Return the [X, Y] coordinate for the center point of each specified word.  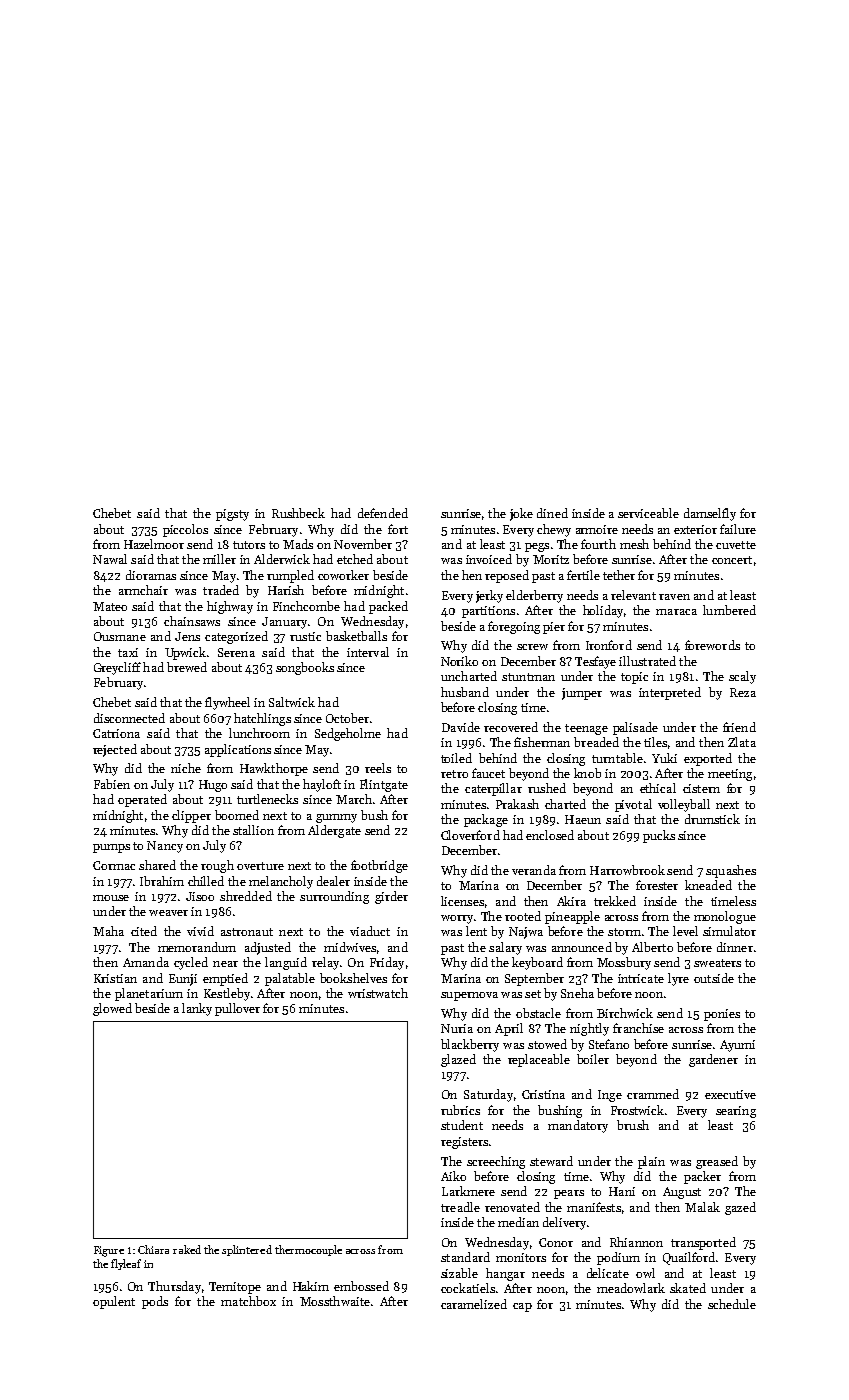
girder [391, 897]
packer [702, 1177]
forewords [712, 645]
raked [187, 1249]
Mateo [110, 606]
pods [155, 1302]
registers [464, 1143]
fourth [598, 544]
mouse [111, 898]
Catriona [116, 733]
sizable [459, 1273]
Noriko [459, 661]
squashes [731, 871]
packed [388, 607]
